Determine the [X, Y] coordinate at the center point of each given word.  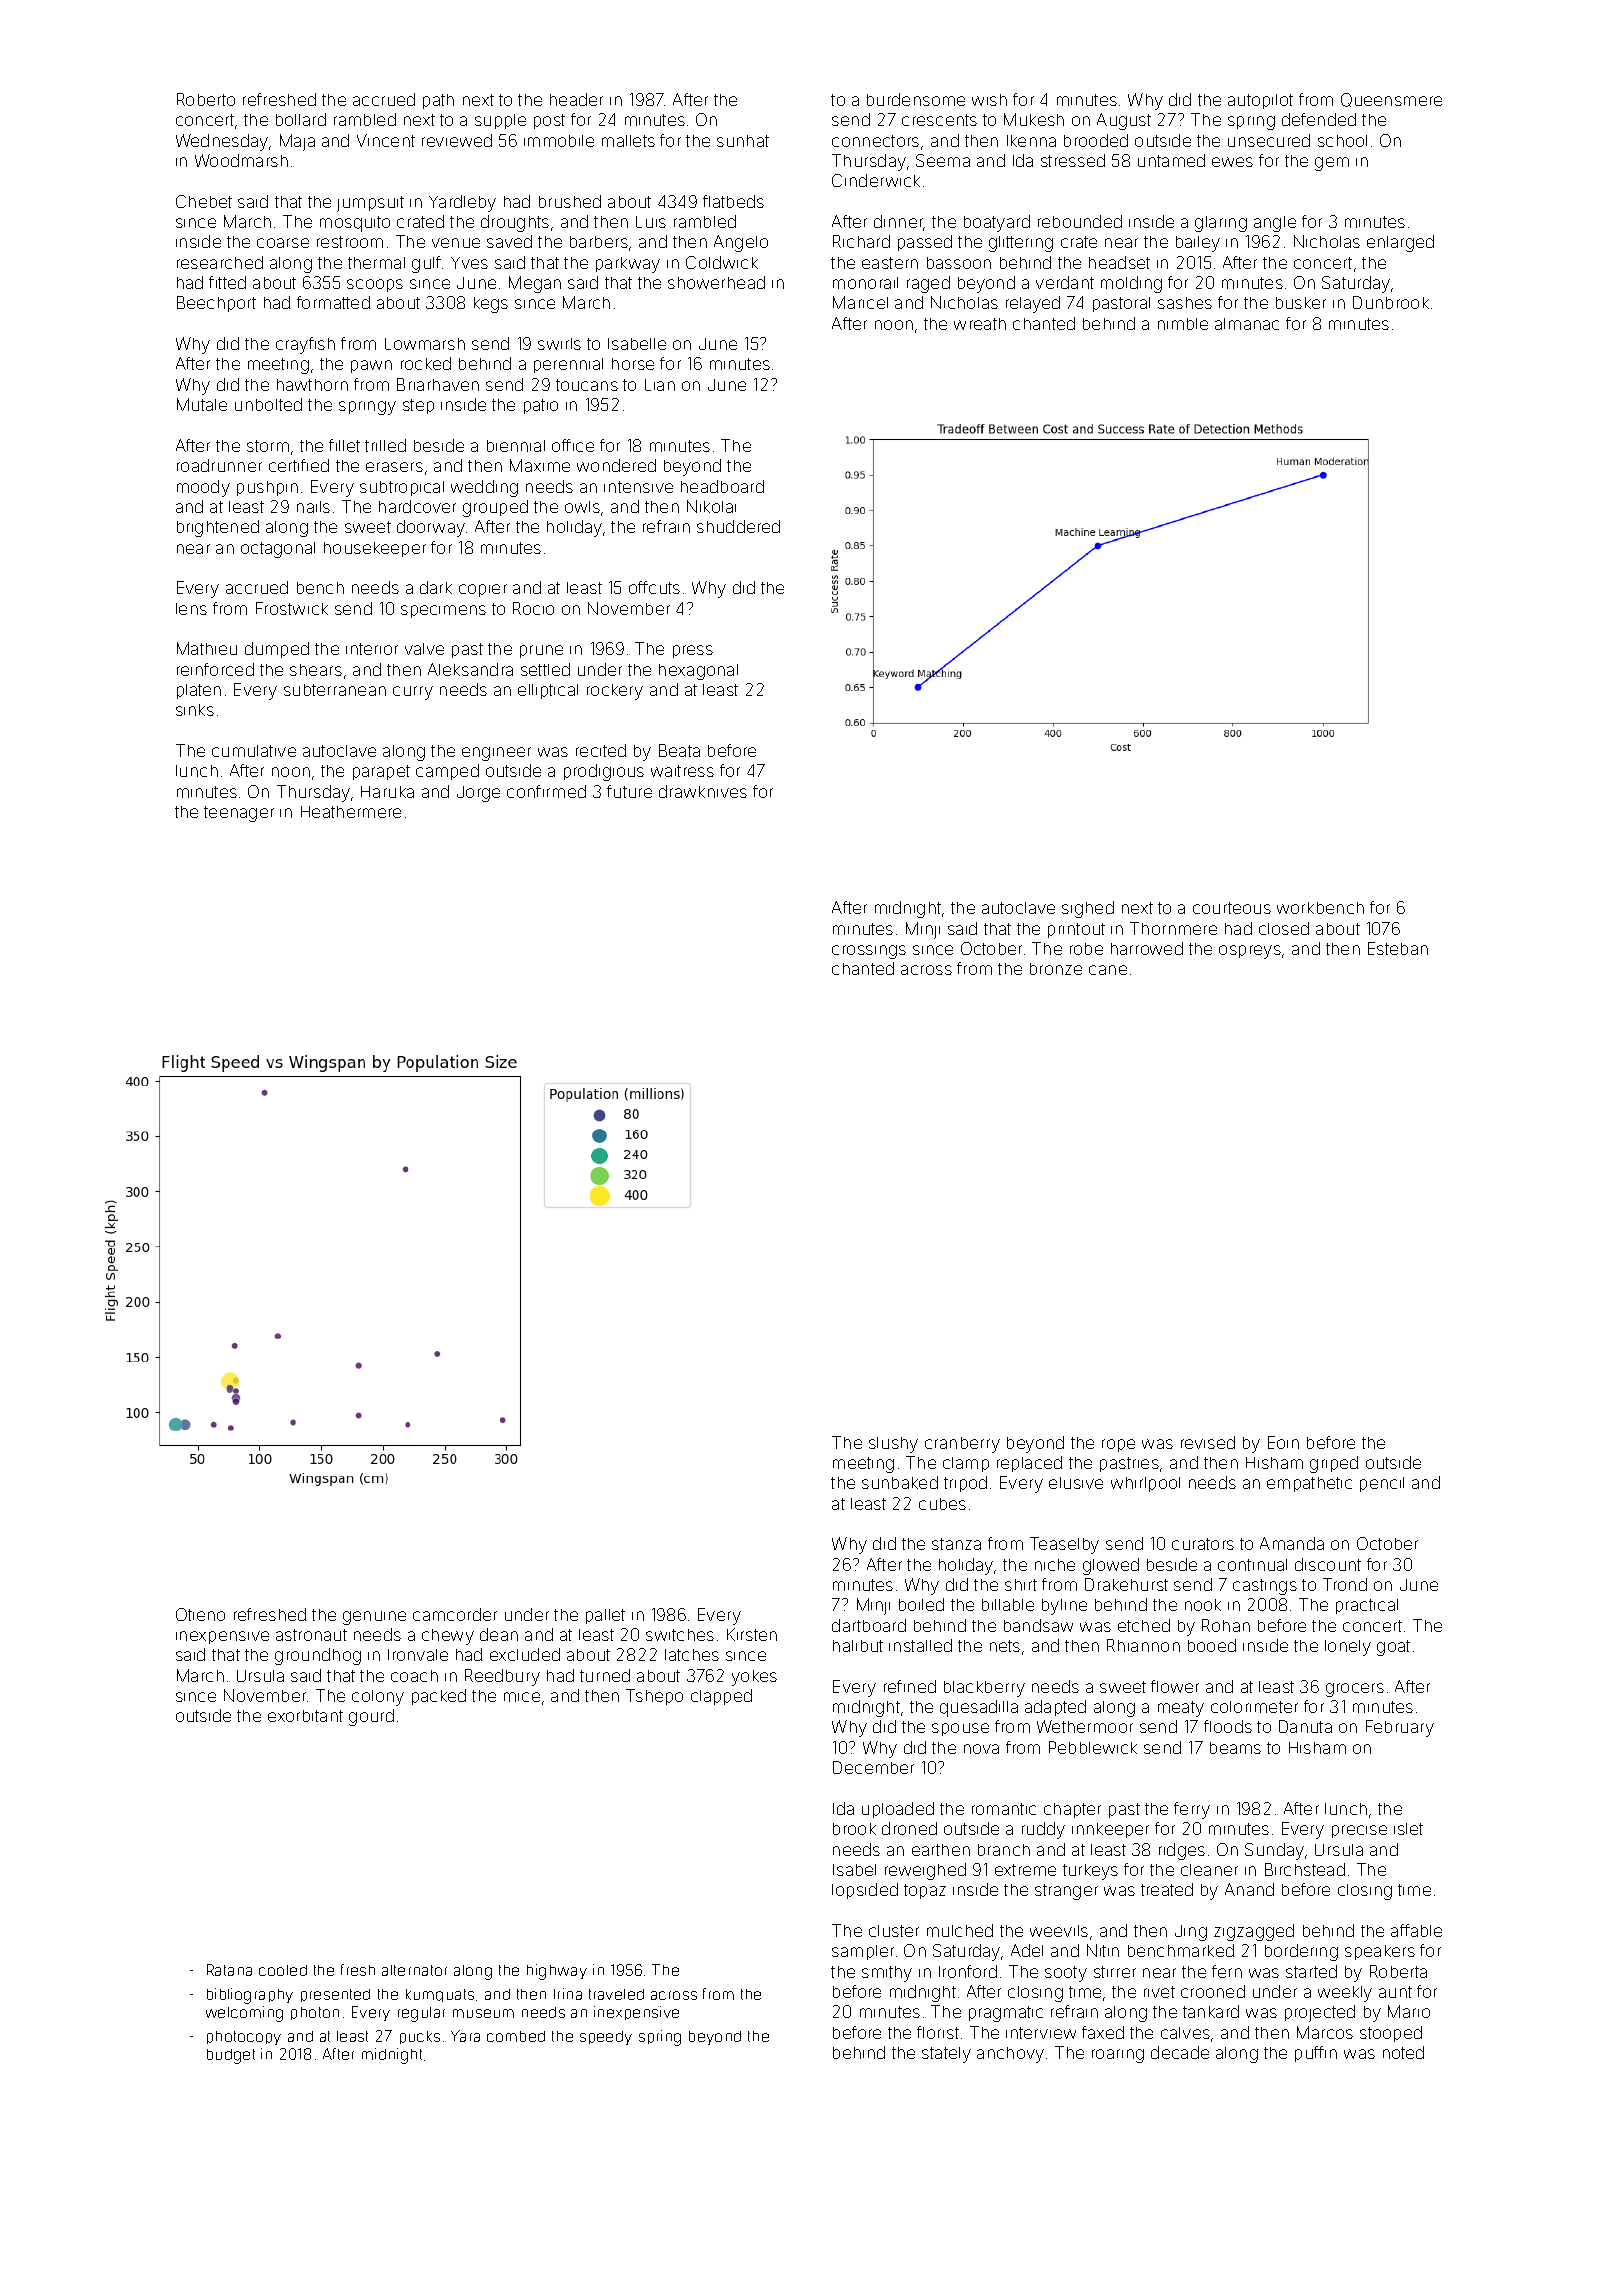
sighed [1088, 909]
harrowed [1147, 948]
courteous [1232, 908]
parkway [628, 265]
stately [946, 2055]
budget [231, 2056]
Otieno [200, 1614]
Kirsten [752, 1634]
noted [1403, 2052]
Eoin [1283, 1442]
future [629, 791]
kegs [491, 305]
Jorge [478, 794]
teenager [239, 814]
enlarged [1400, 243]
